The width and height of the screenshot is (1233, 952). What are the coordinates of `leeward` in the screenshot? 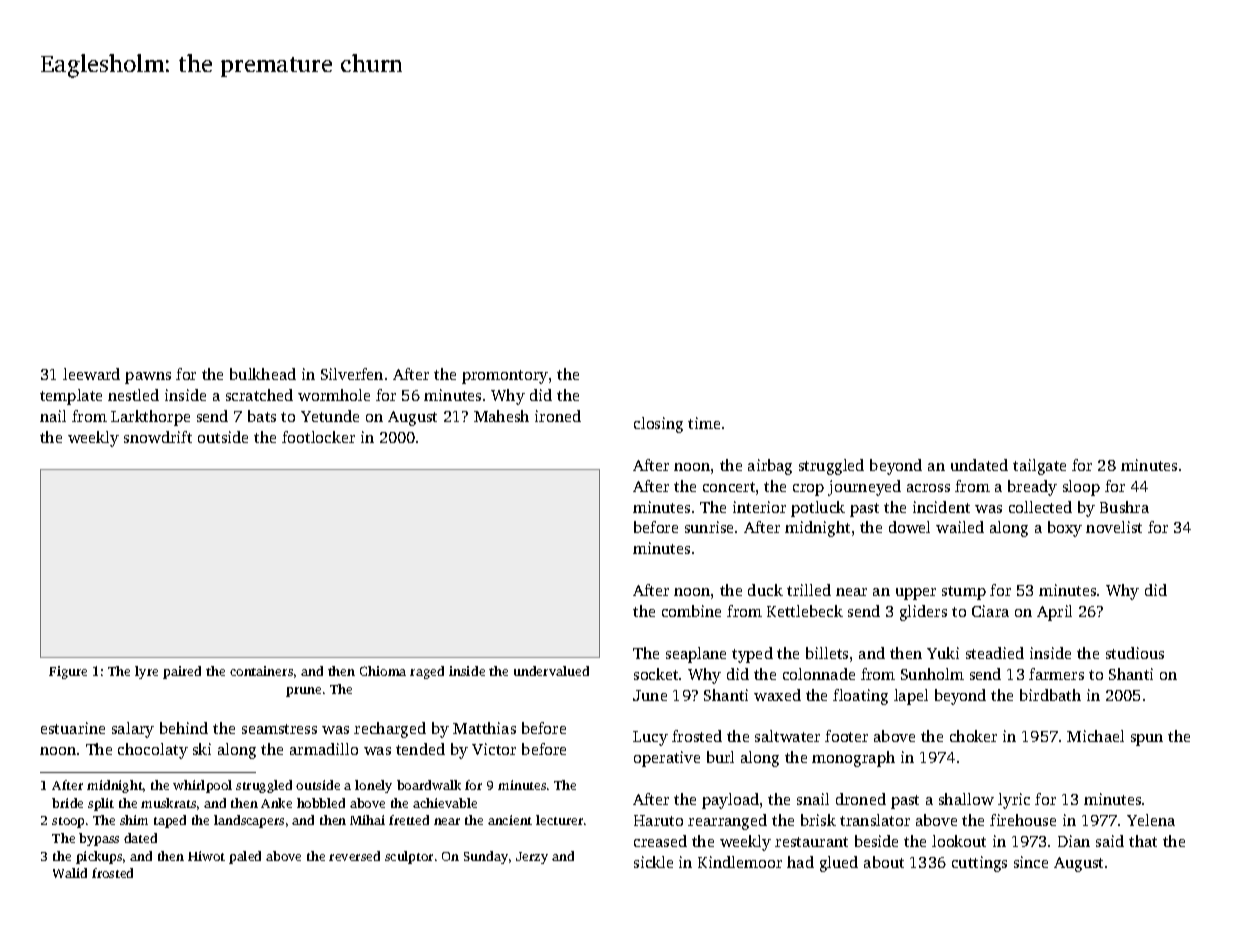 It's located at (91, 374).
